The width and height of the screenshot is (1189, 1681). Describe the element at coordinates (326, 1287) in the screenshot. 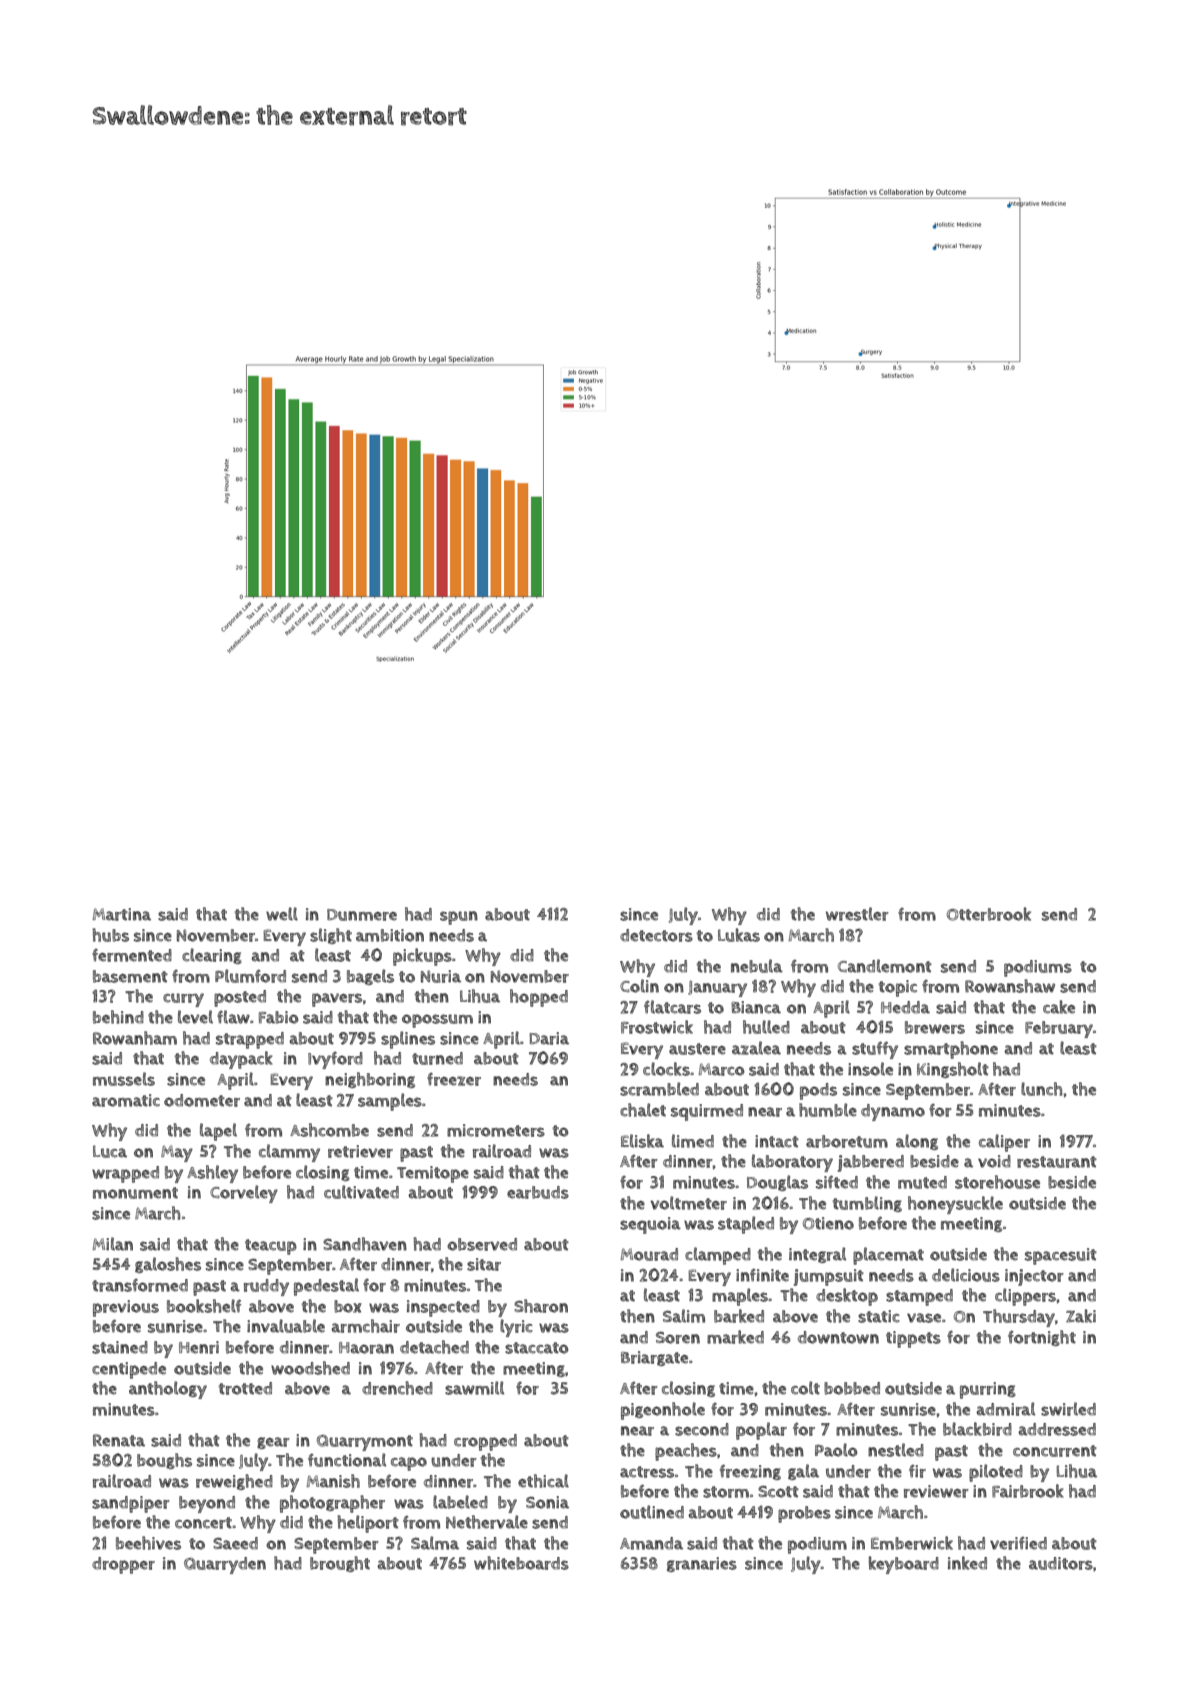

I see `pedestal` at that location.
